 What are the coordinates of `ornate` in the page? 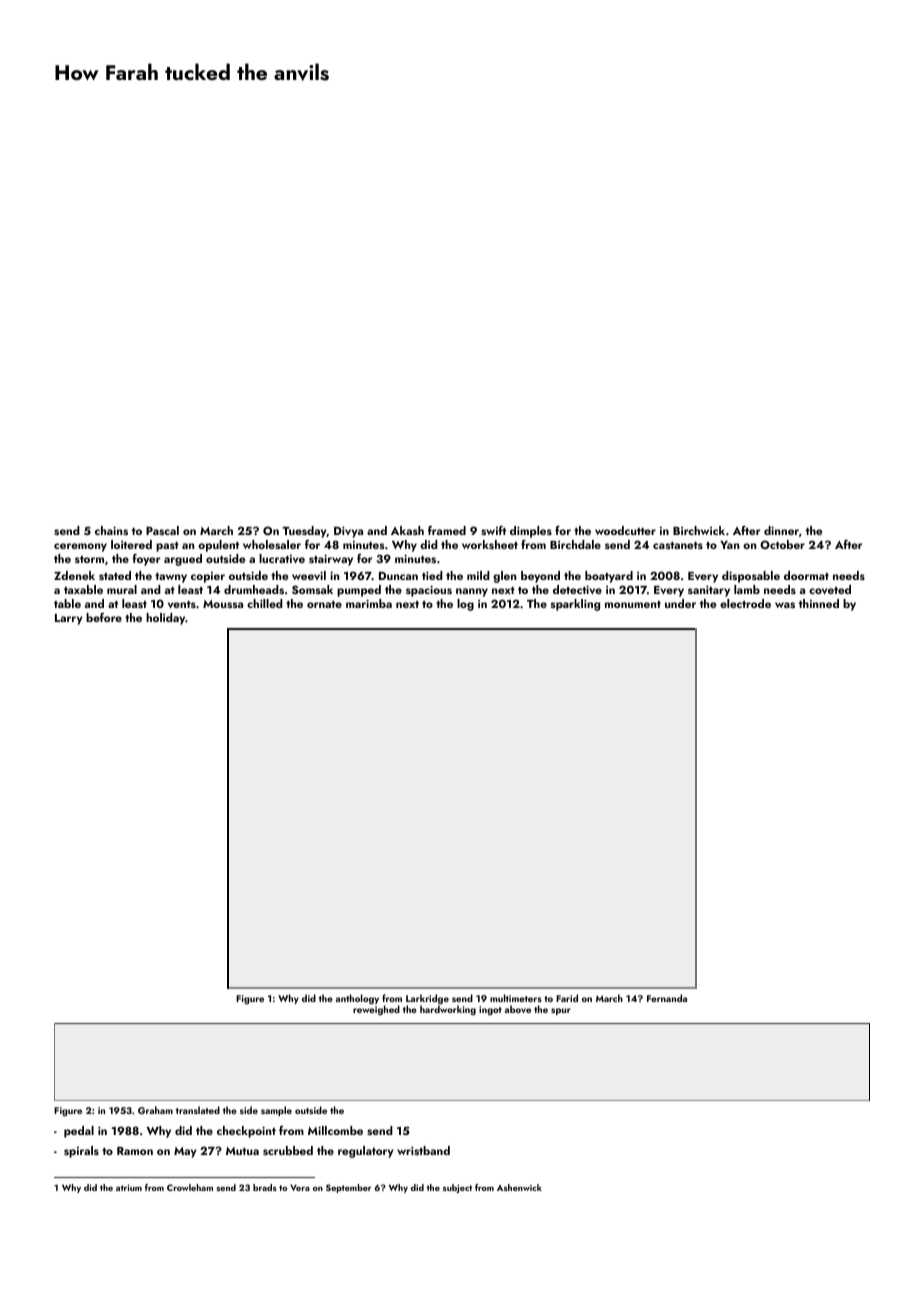 It's located at (324, 604).
